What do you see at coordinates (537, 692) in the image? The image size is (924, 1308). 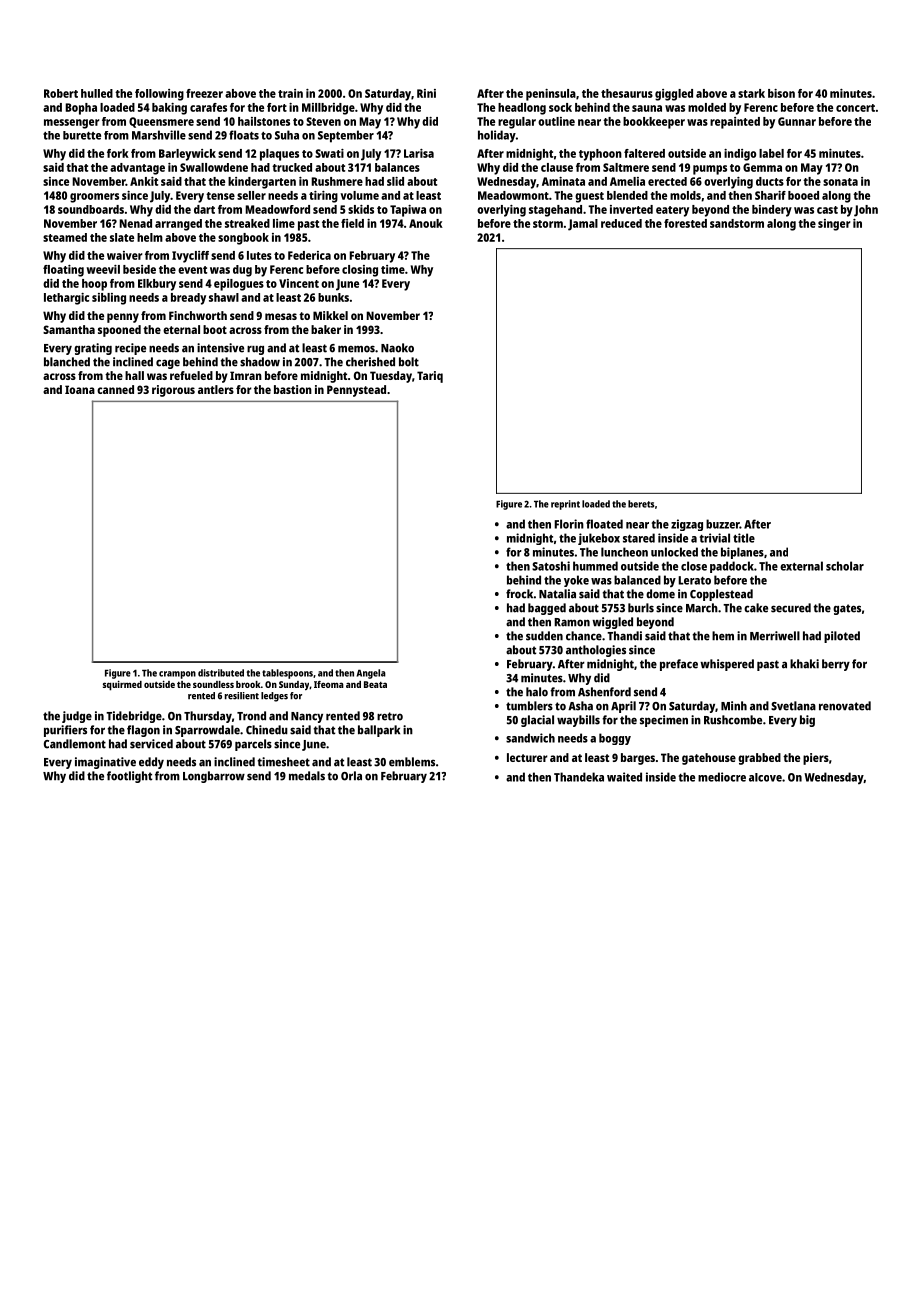 I see `halo` at bounding box center [537, 692].
